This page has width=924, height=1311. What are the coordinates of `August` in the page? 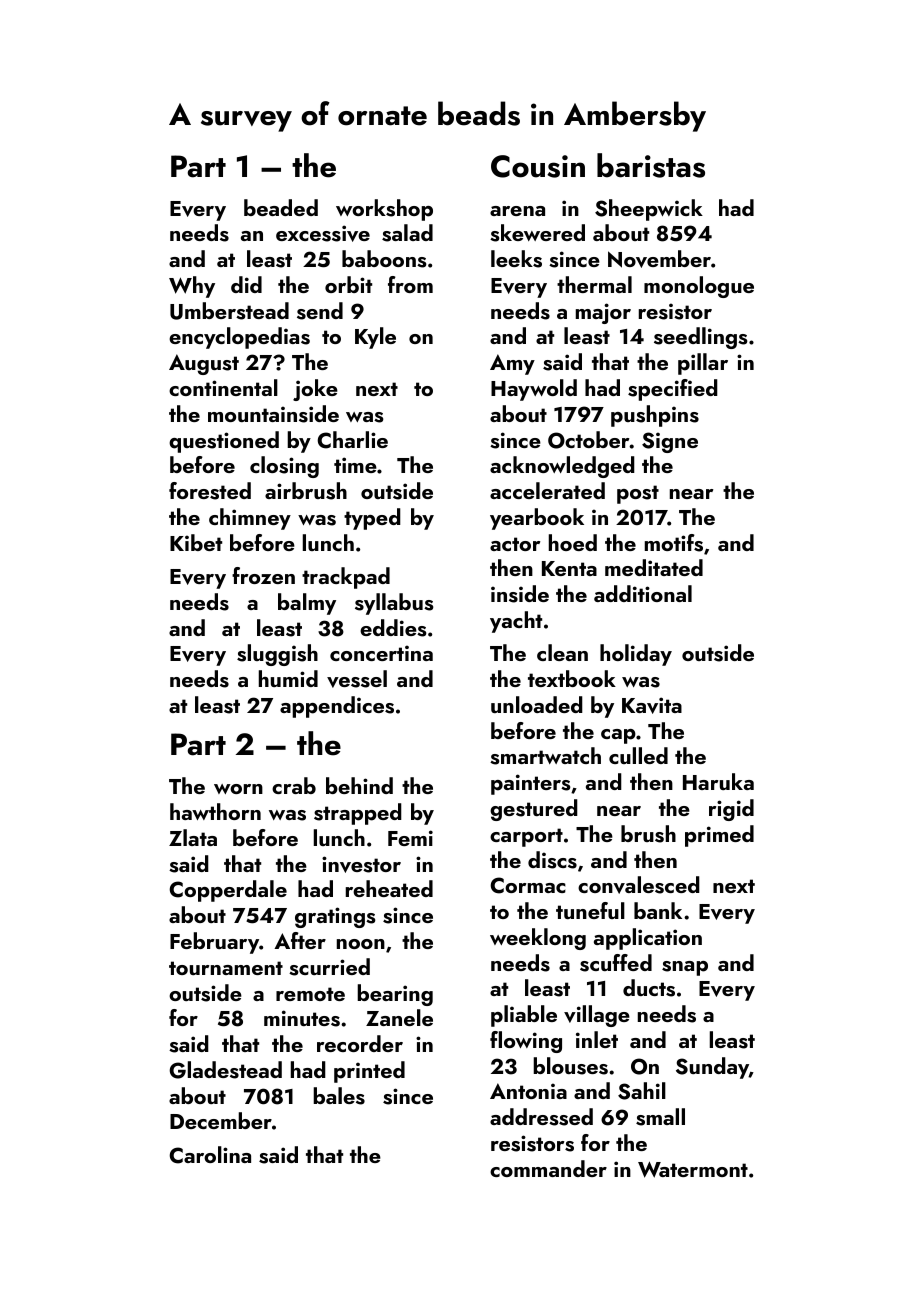 It's located at (204, 364).
